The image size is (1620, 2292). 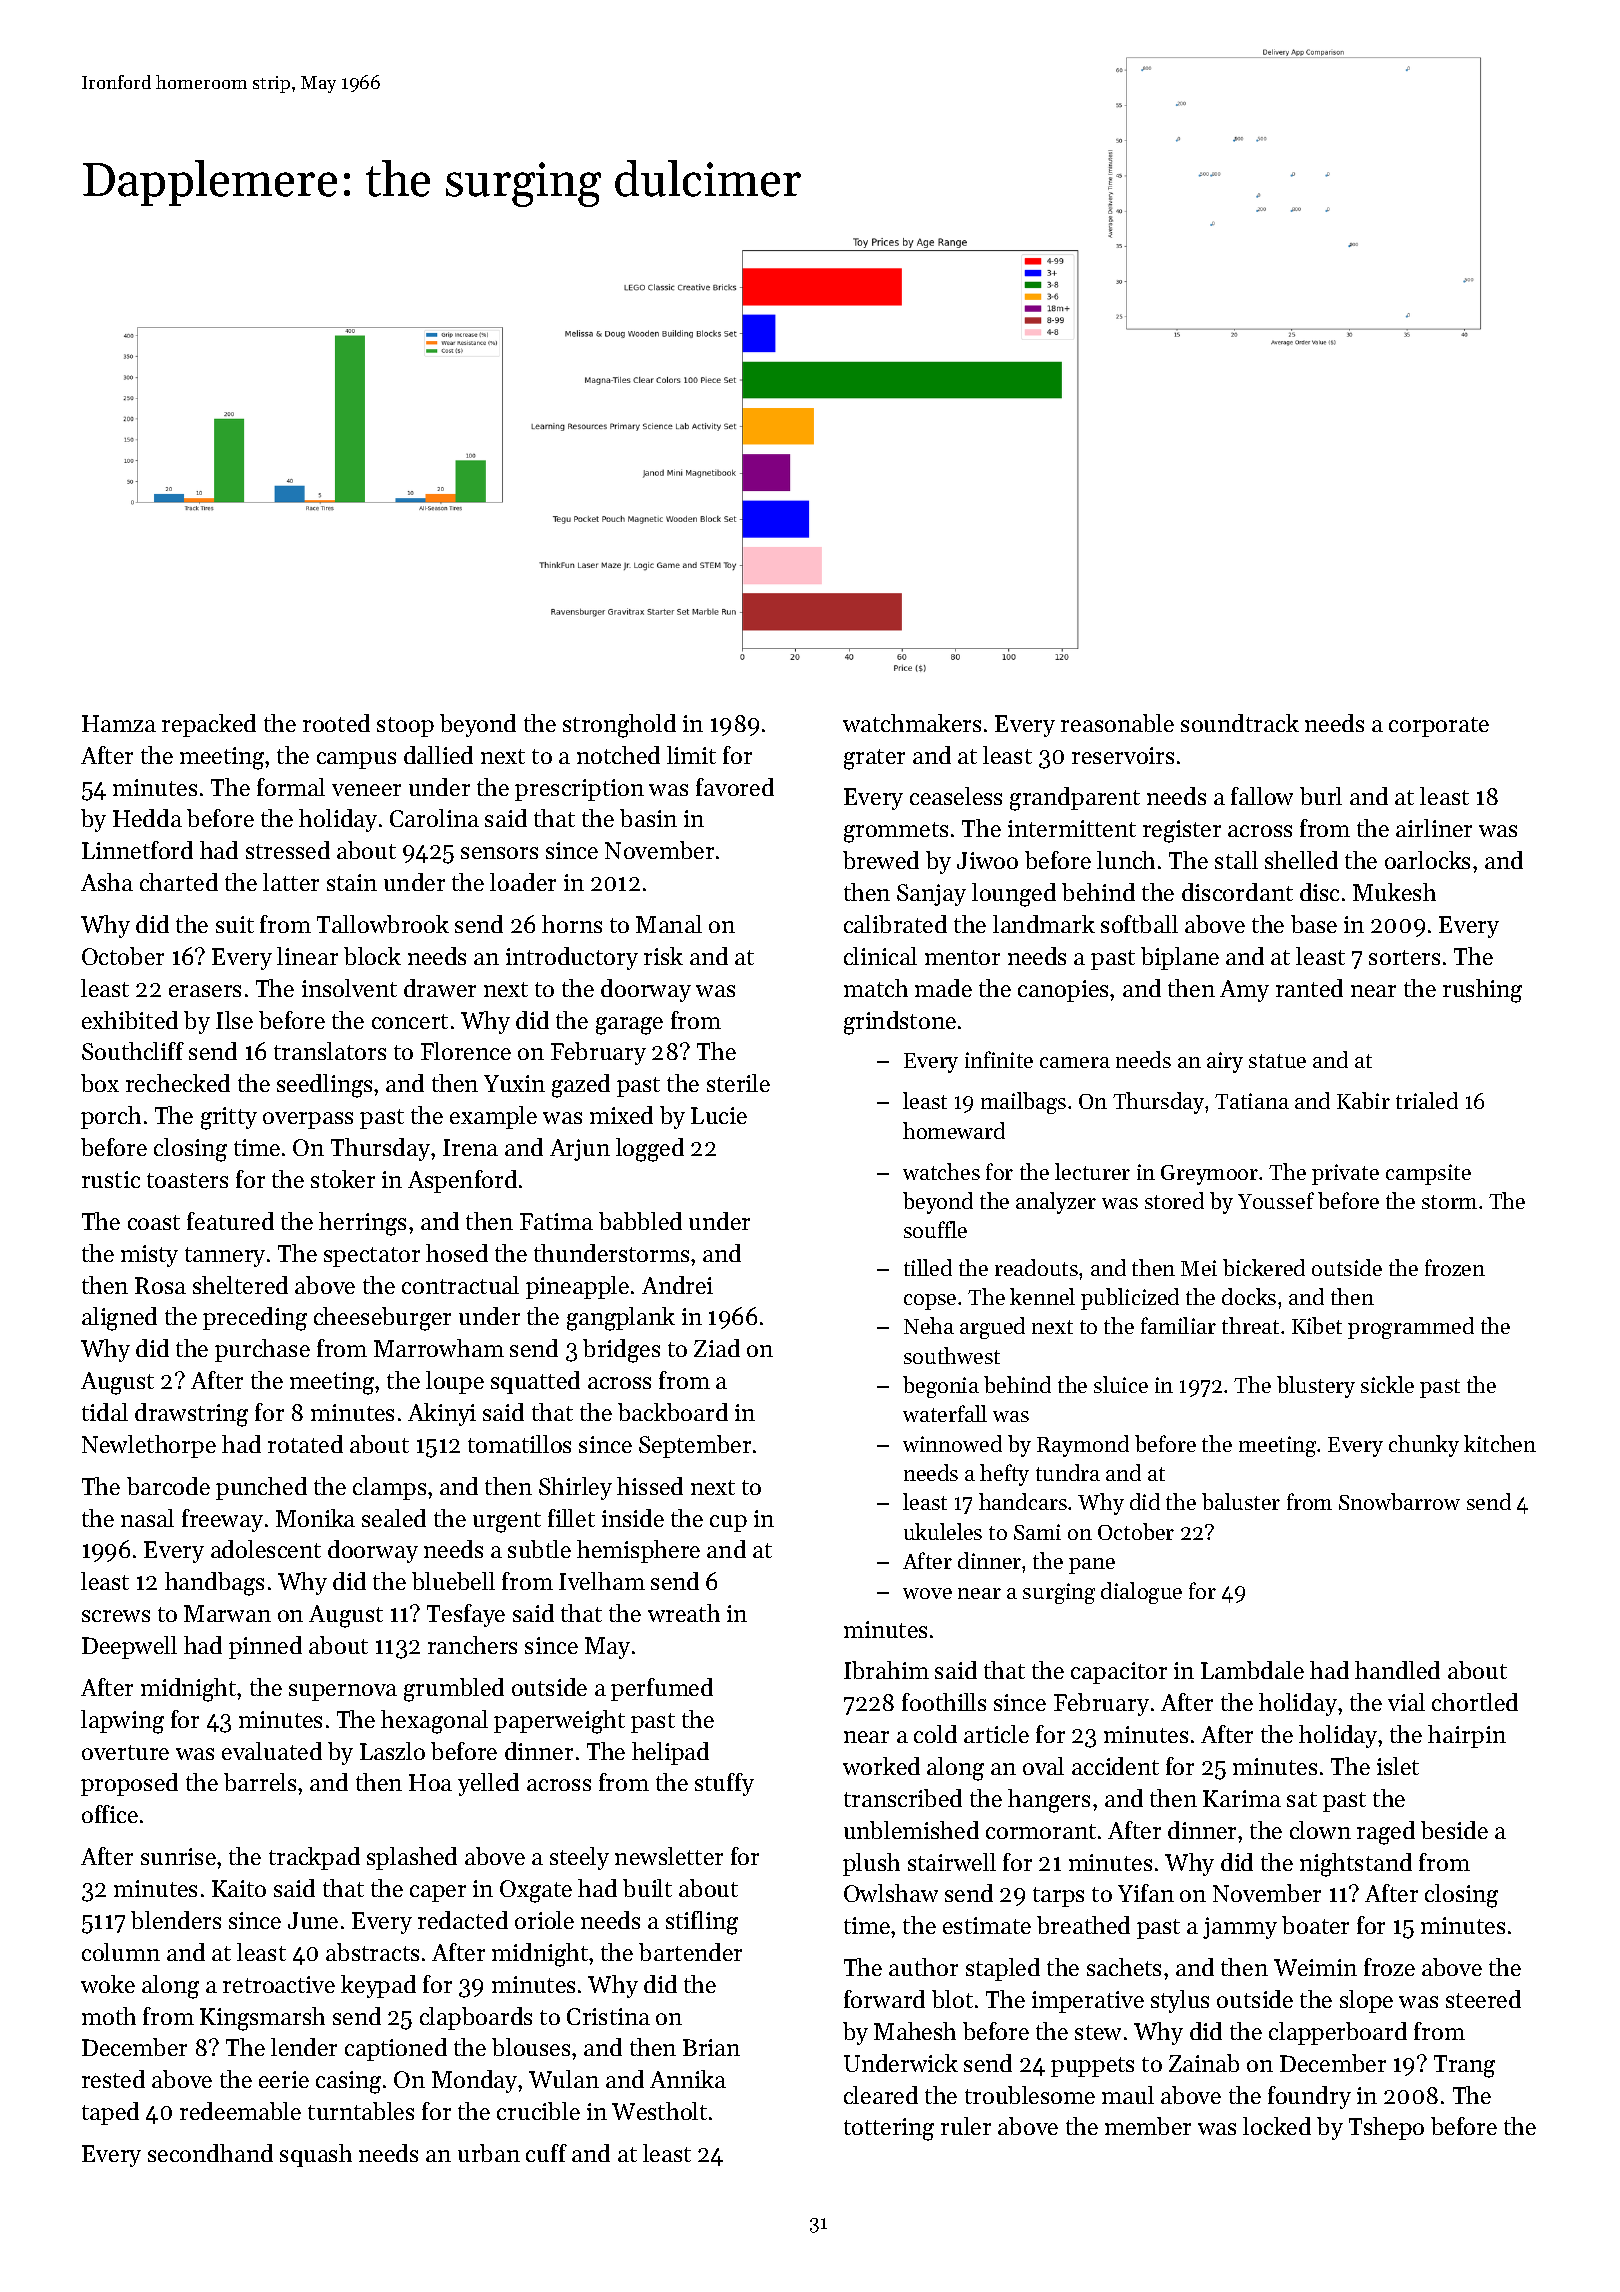 I want to click on evaluated, so click(x=272, y=1751).
